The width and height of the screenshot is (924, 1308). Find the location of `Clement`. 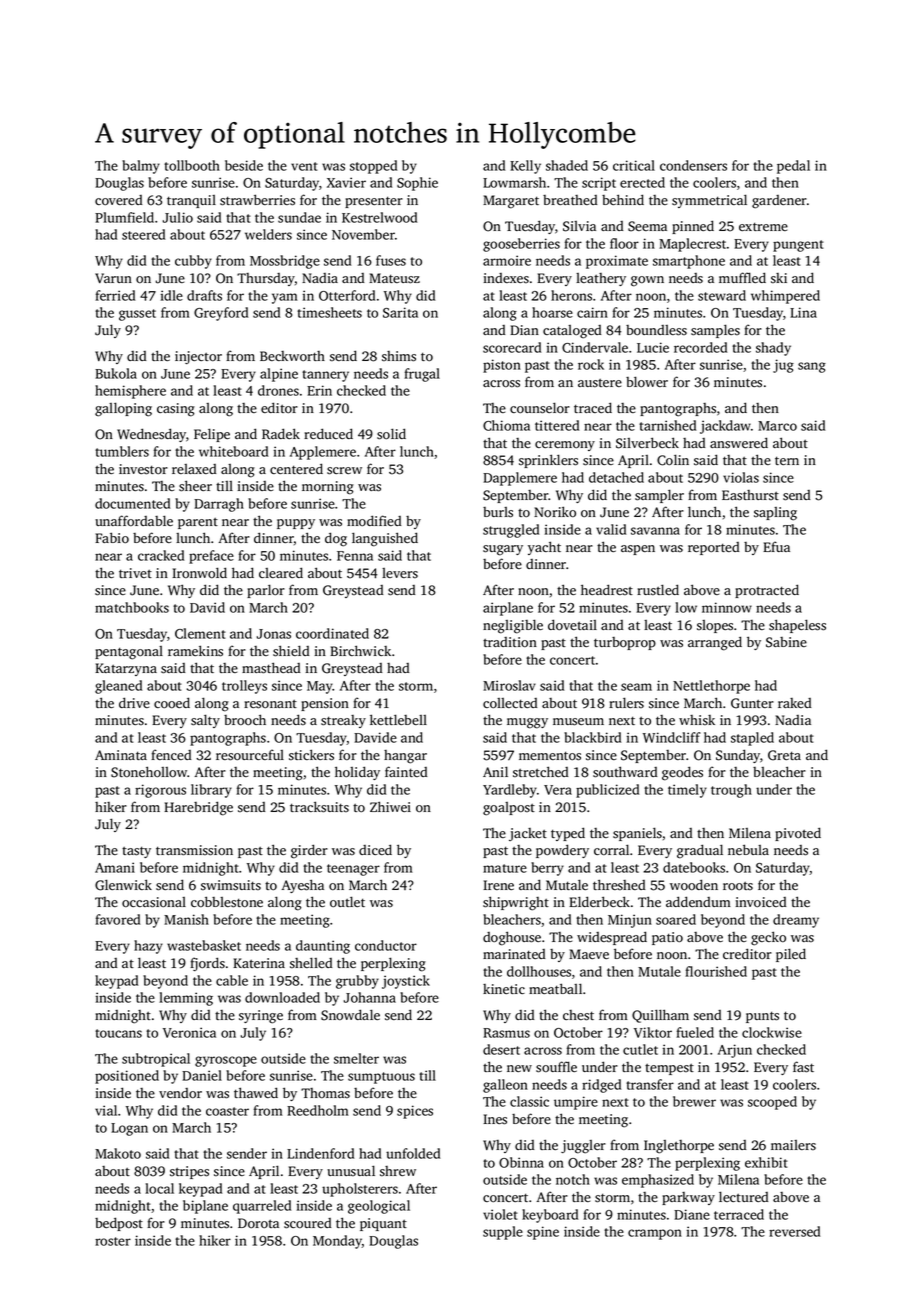

Clement is located at coordinates (200, 633).
